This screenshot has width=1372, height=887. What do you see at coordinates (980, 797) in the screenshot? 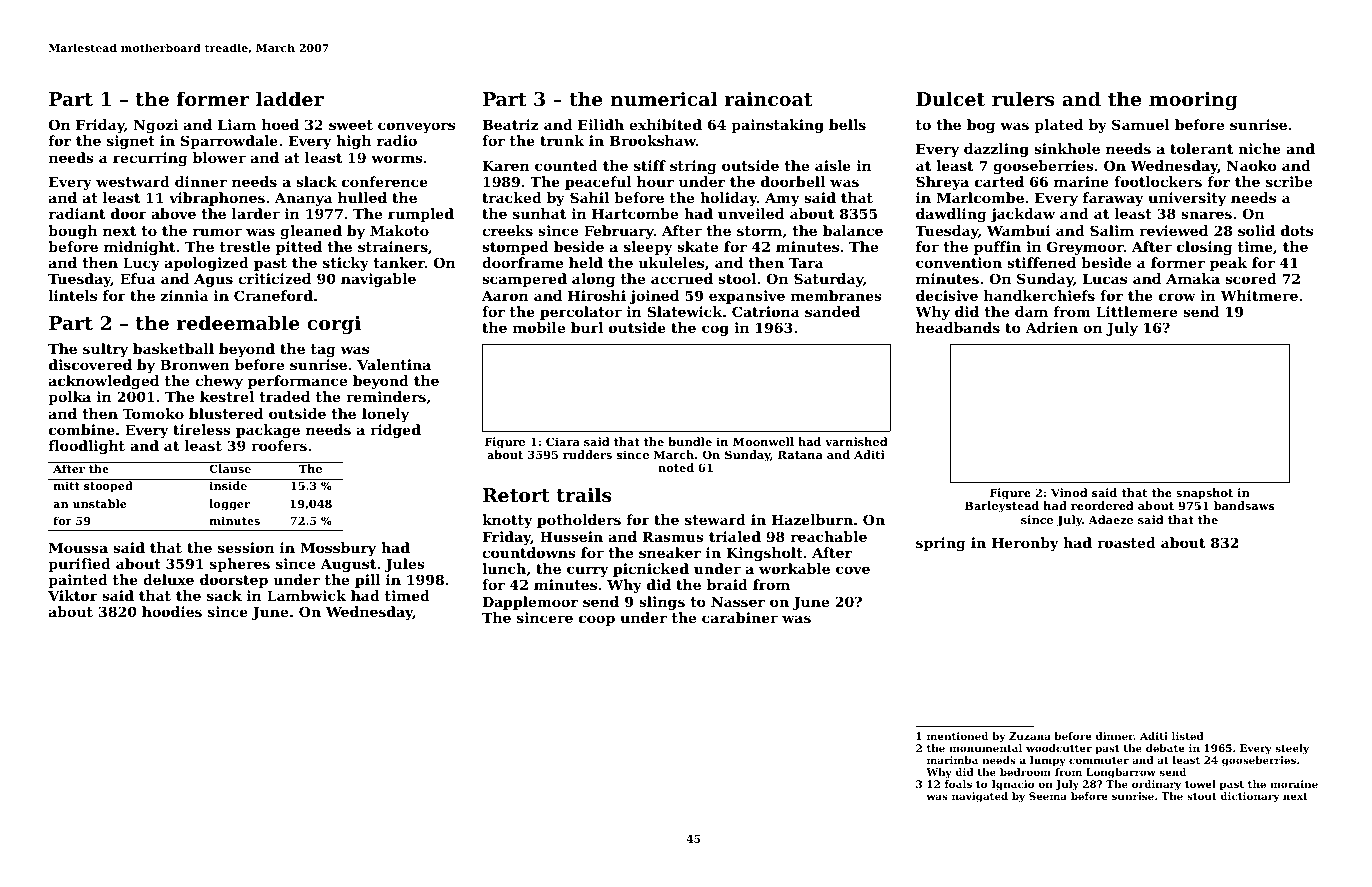
I see `navigated` at bounding box center [980, 797].
